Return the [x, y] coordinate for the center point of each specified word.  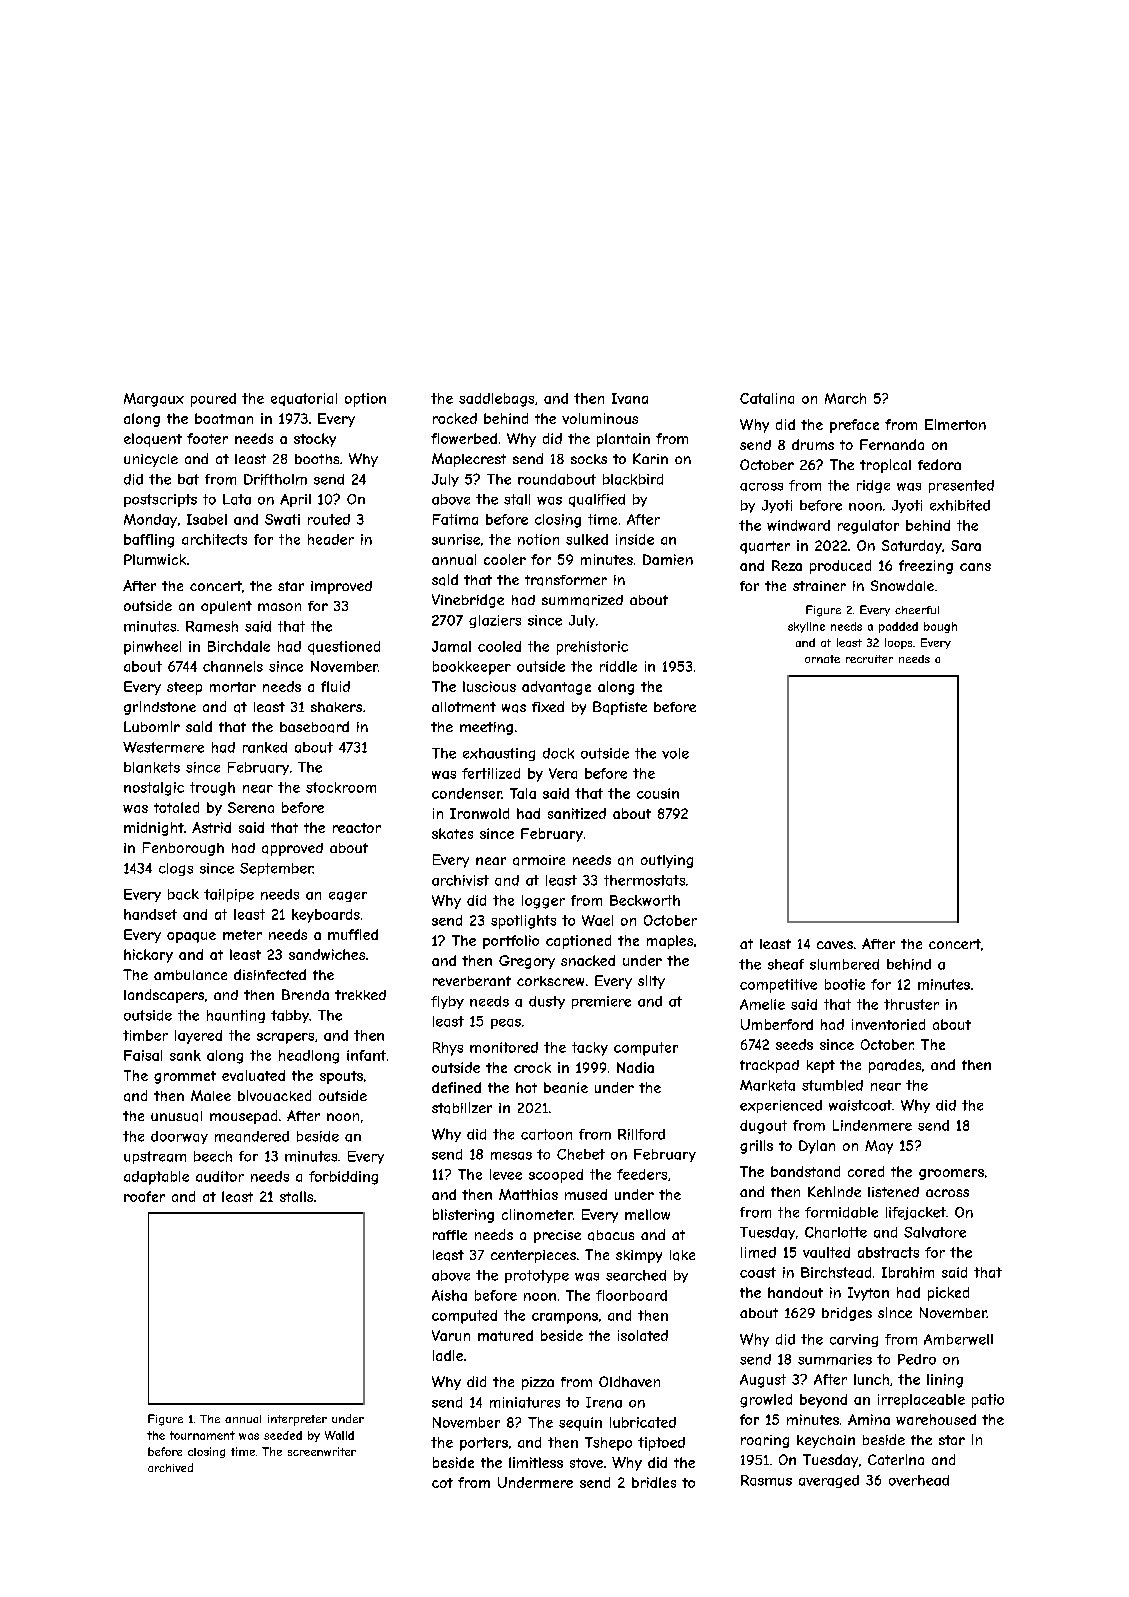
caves [835, 945]
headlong [309, 1057]
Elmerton [955, 424]
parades [895, 1066]
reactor [357, 828]
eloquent [153, 440]
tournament [202, 1435]
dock [558, 753]
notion [538, 539]
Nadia [635, 1067]
